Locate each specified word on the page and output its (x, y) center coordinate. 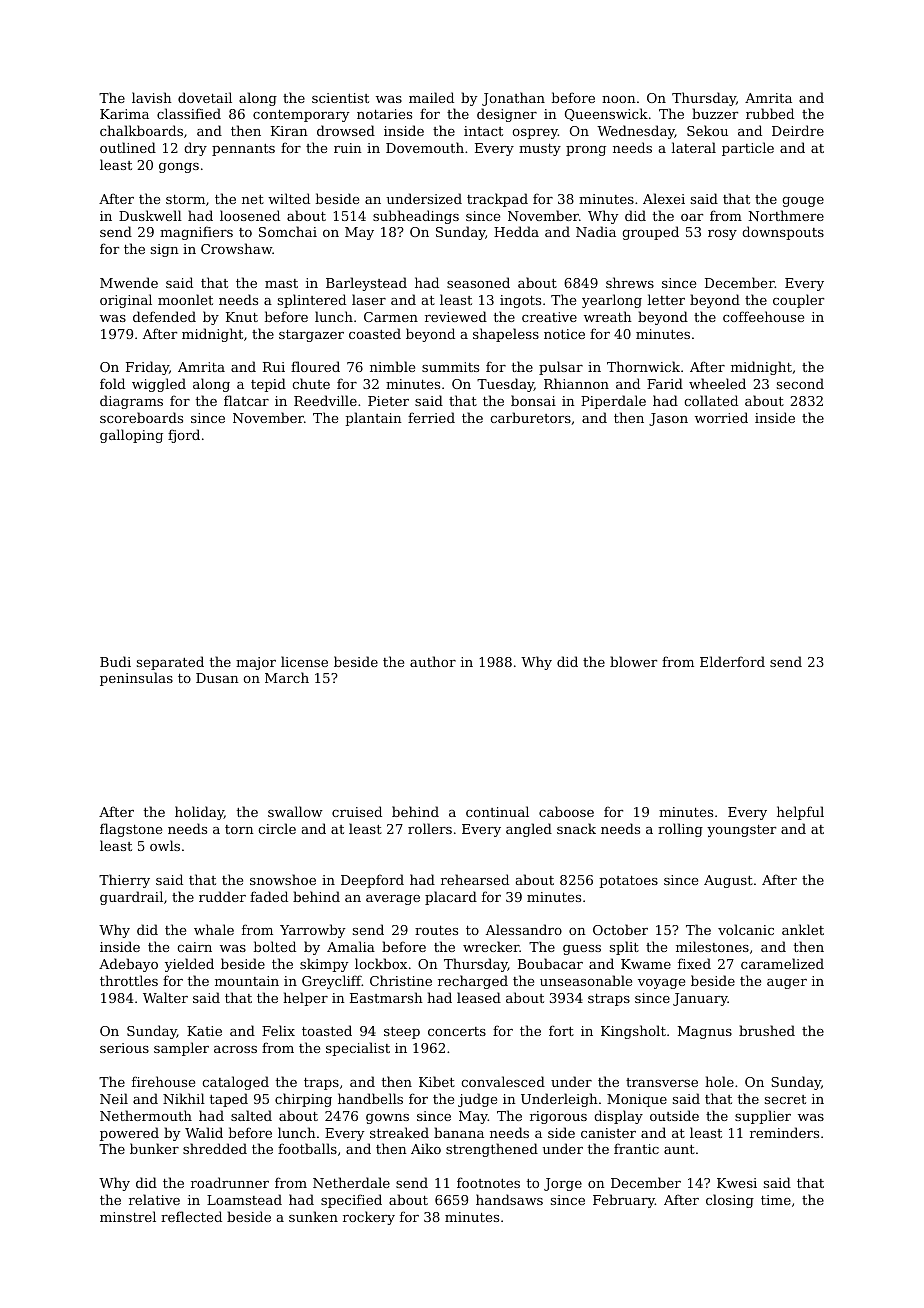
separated (170, 663)
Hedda (516, 231)
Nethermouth (146, 1115)
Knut (242, 317)
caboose (566, 811)
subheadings (416, 217)
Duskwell (150, 215)
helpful (800, 813)
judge (477, 1100)
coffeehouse (763, 316)
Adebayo (128, 965)
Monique (637, 1100)
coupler (798, 301)
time (776, 1200)
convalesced (503, 1081)
